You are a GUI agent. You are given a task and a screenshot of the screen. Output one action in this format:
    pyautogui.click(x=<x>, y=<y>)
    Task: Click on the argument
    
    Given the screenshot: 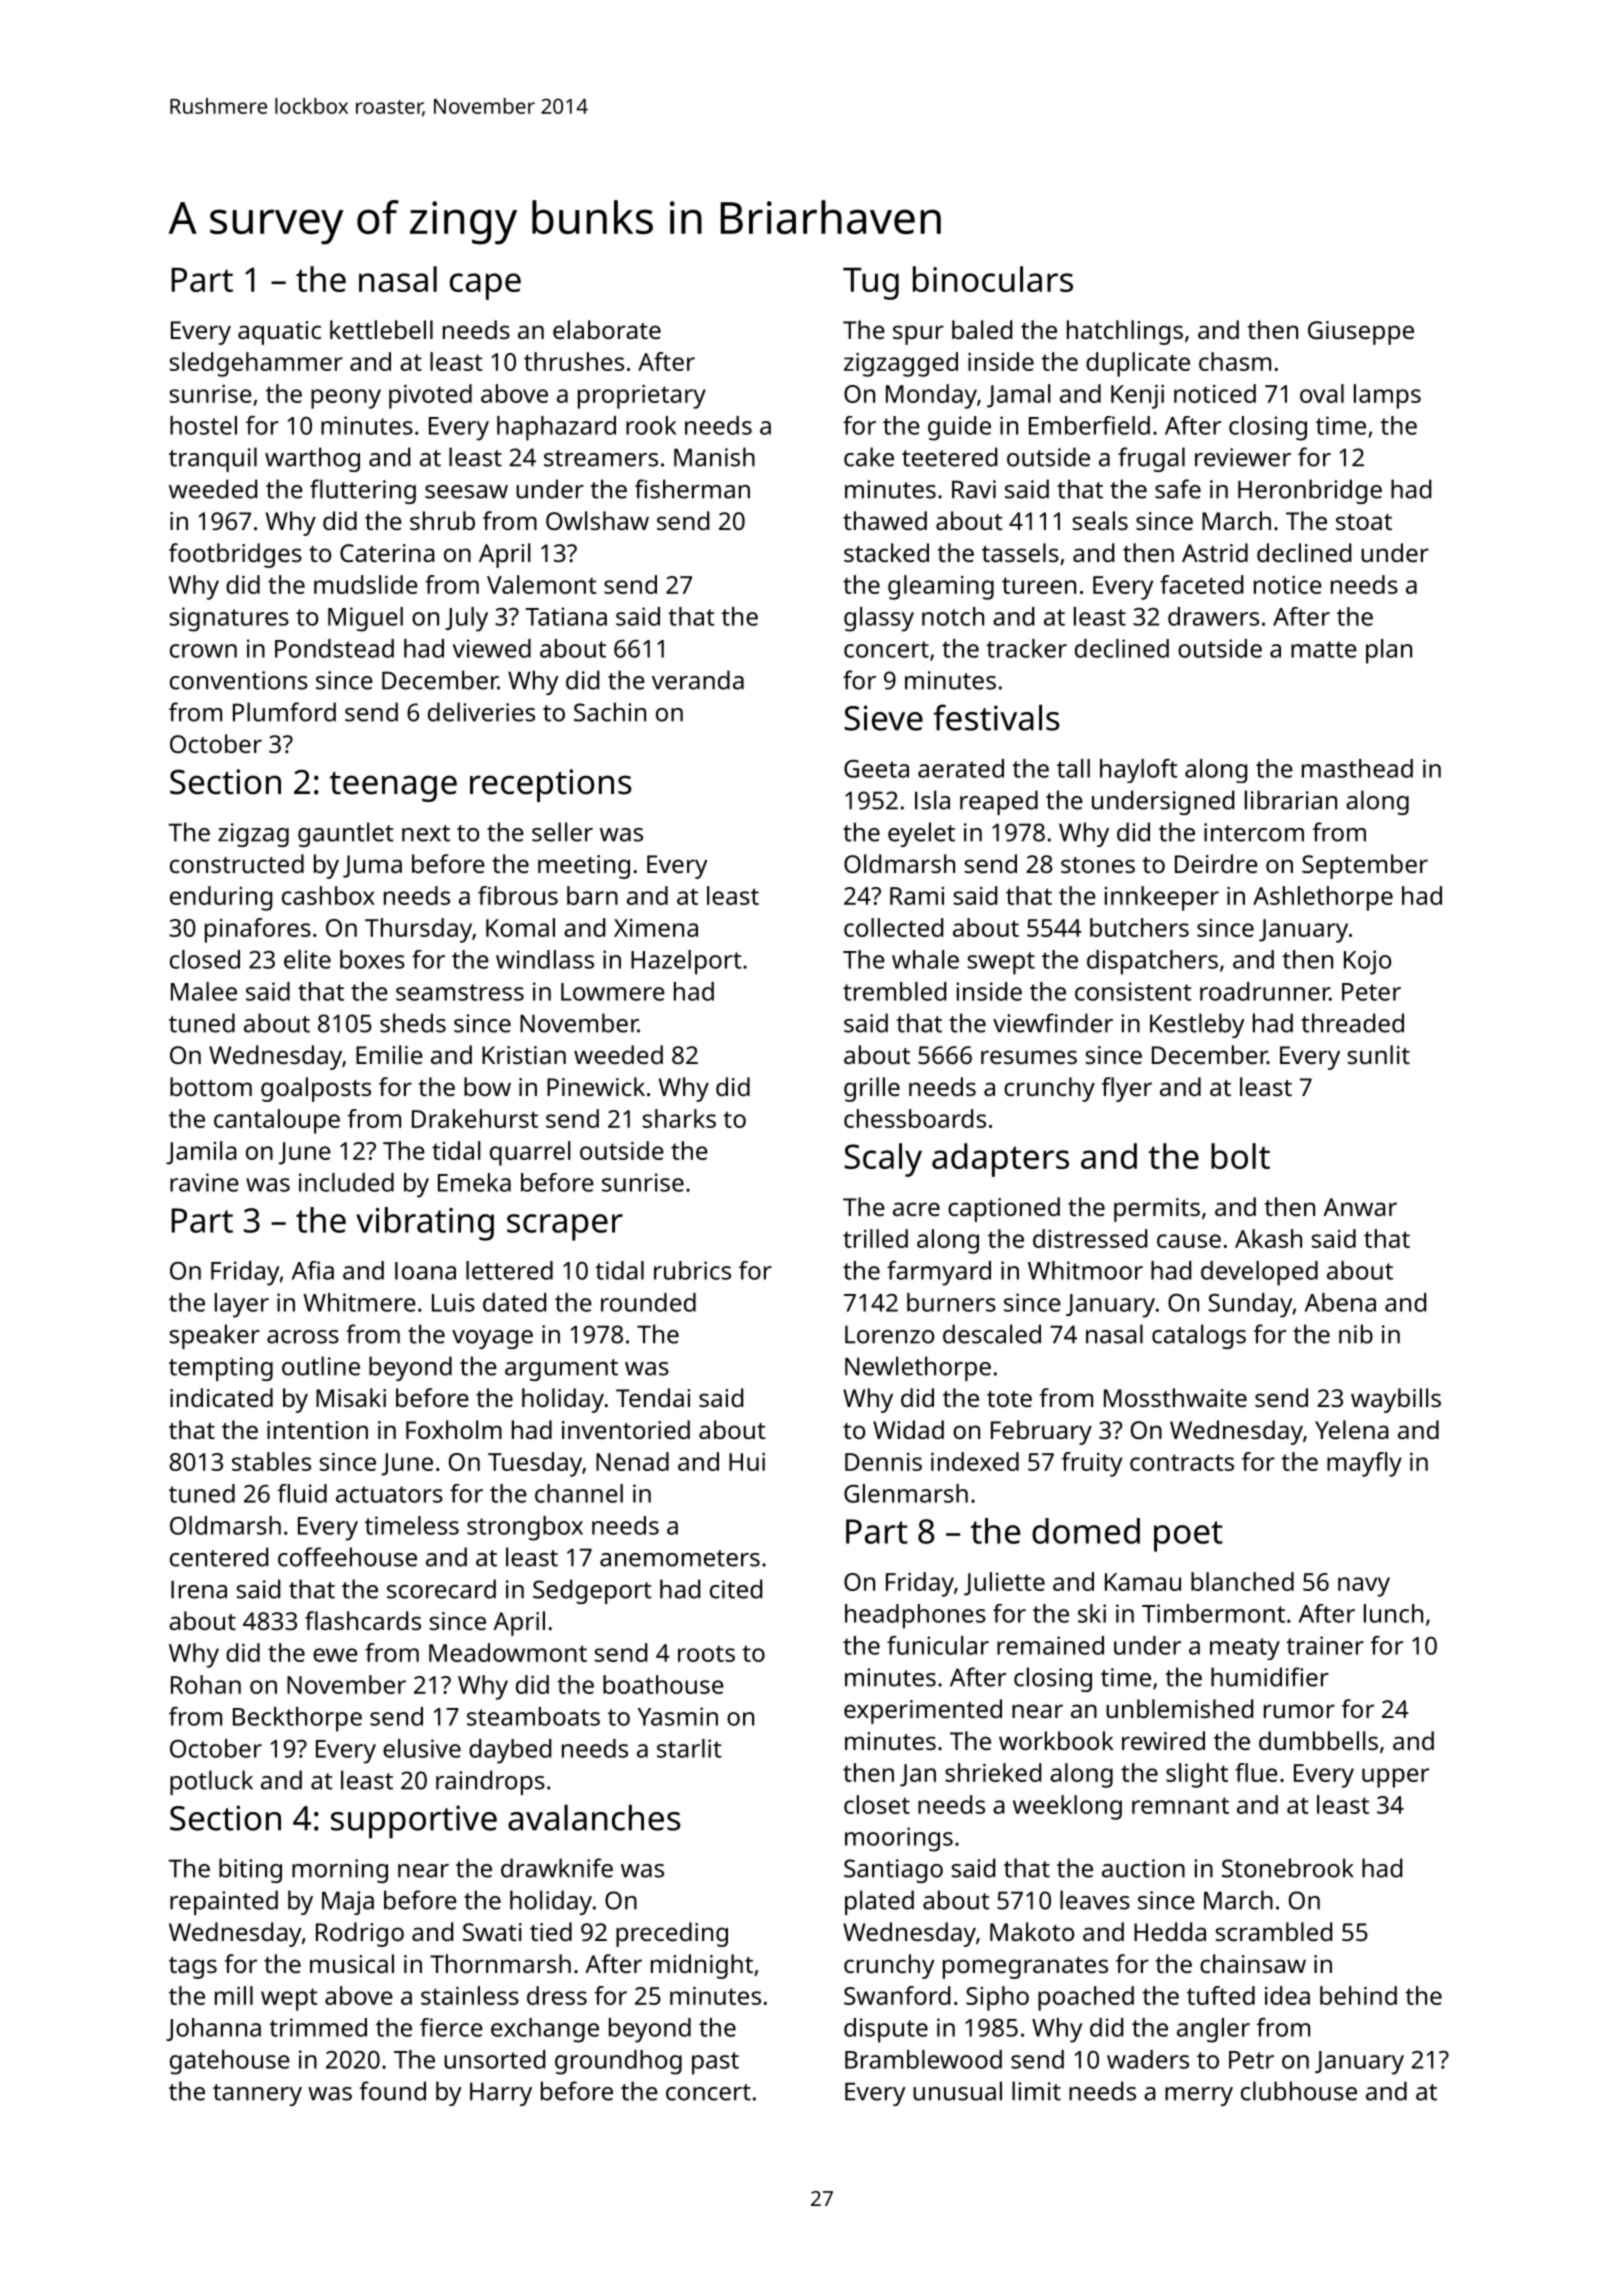 What is the action you would take?
    pyautogui.click(x=561, y=1370)
